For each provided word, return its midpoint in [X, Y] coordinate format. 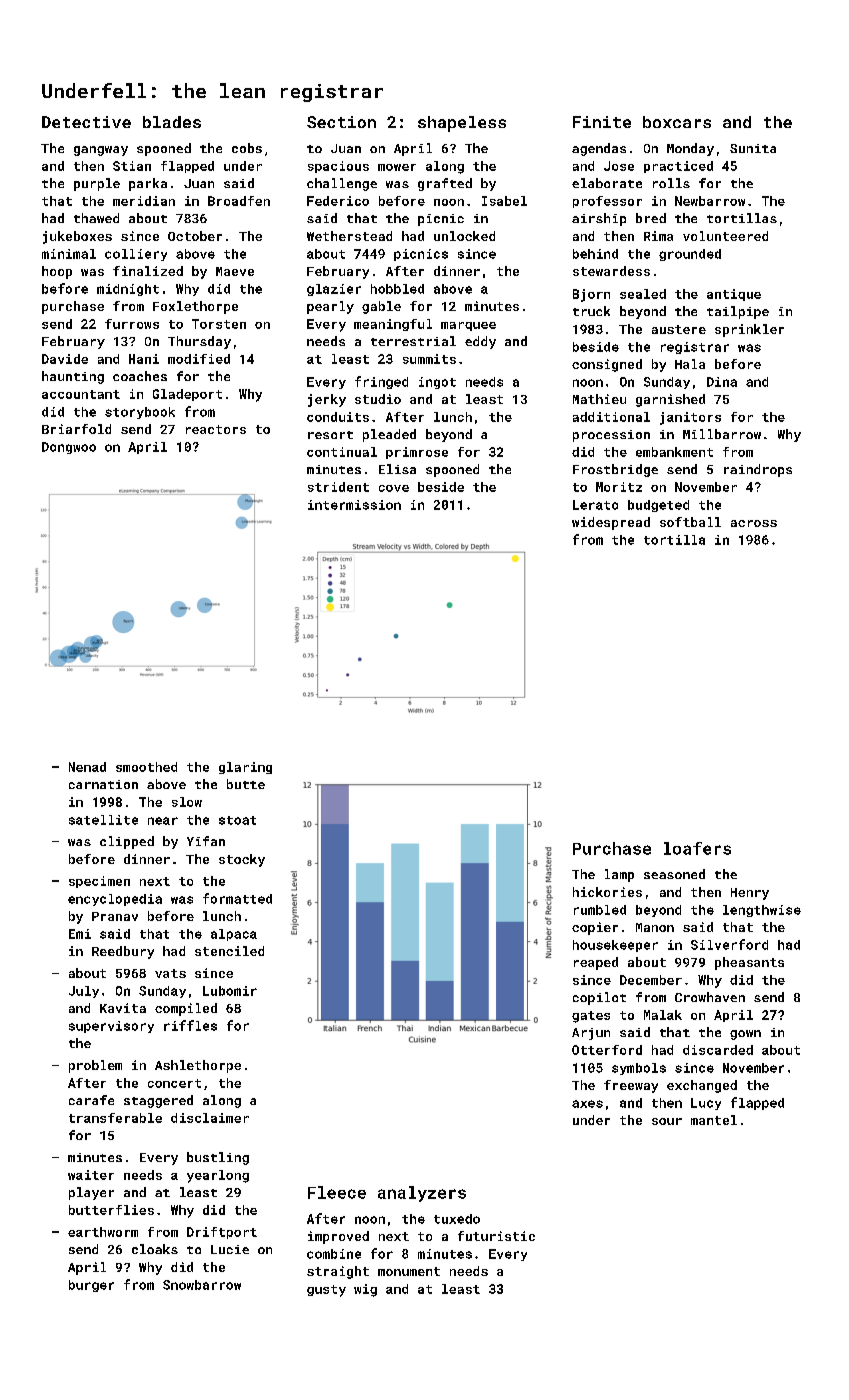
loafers [697, 848]
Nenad [87, 767]
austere [679, 329]
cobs [247, 148]
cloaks [155, 1249]
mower [397, 167]
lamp [619, 875]
